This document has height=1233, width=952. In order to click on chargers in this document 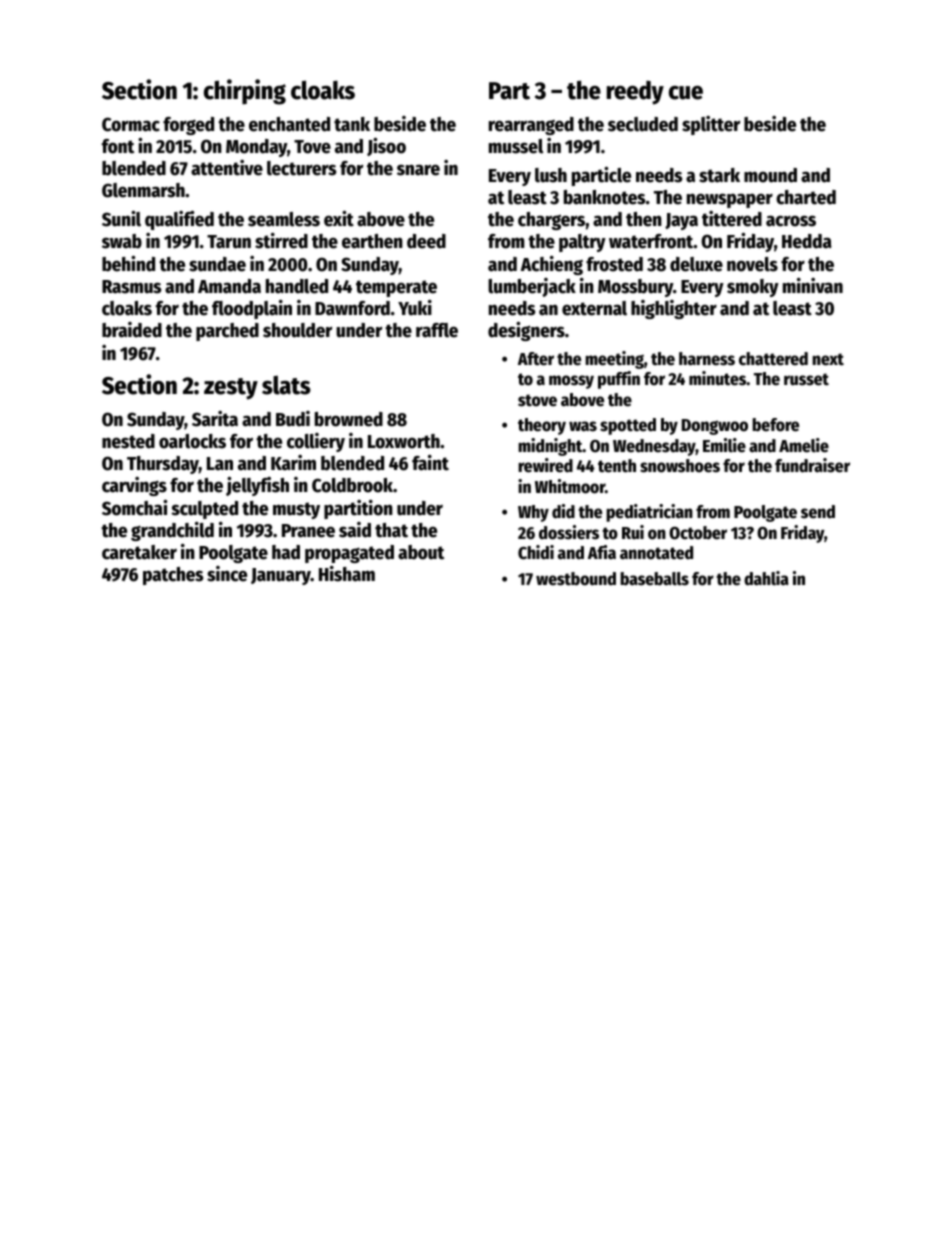, I will do `click(552, 221)`.
